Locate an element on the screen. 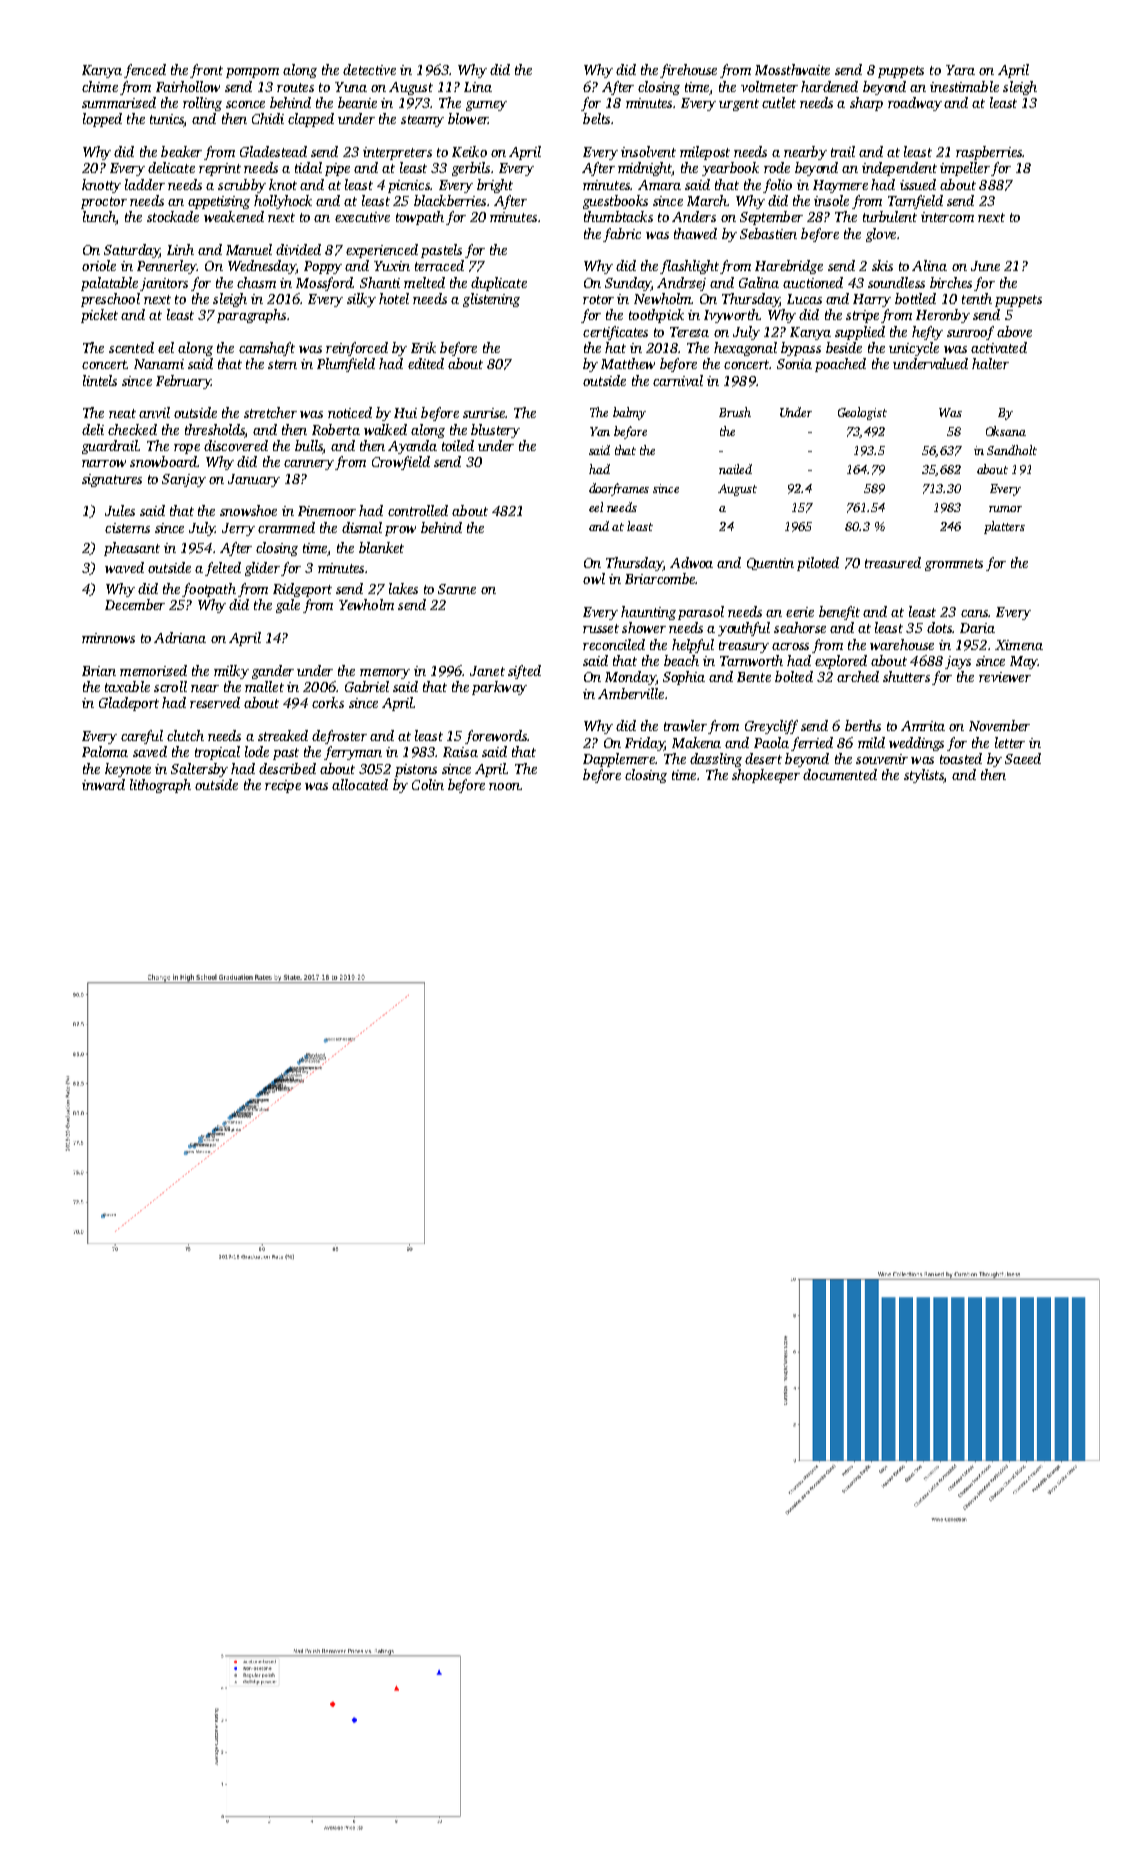 The width and height of the screenshot is (1125, 1854). Adwoa is located at coordinates (691, 562).
